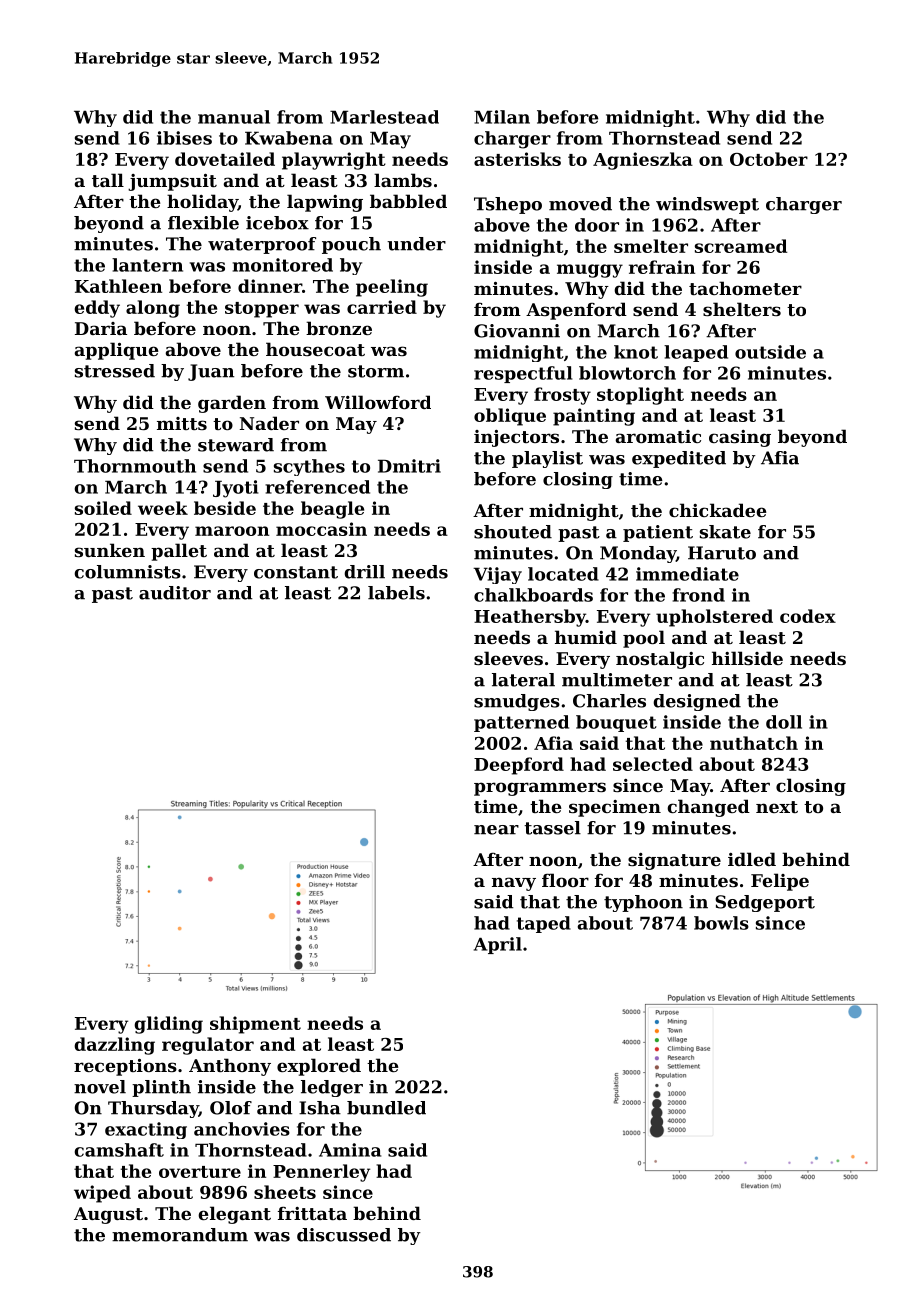  What do you see at coordinates (200, 1172) in the screenshot?
I see `overture` at bounding box center [200, 1172].
